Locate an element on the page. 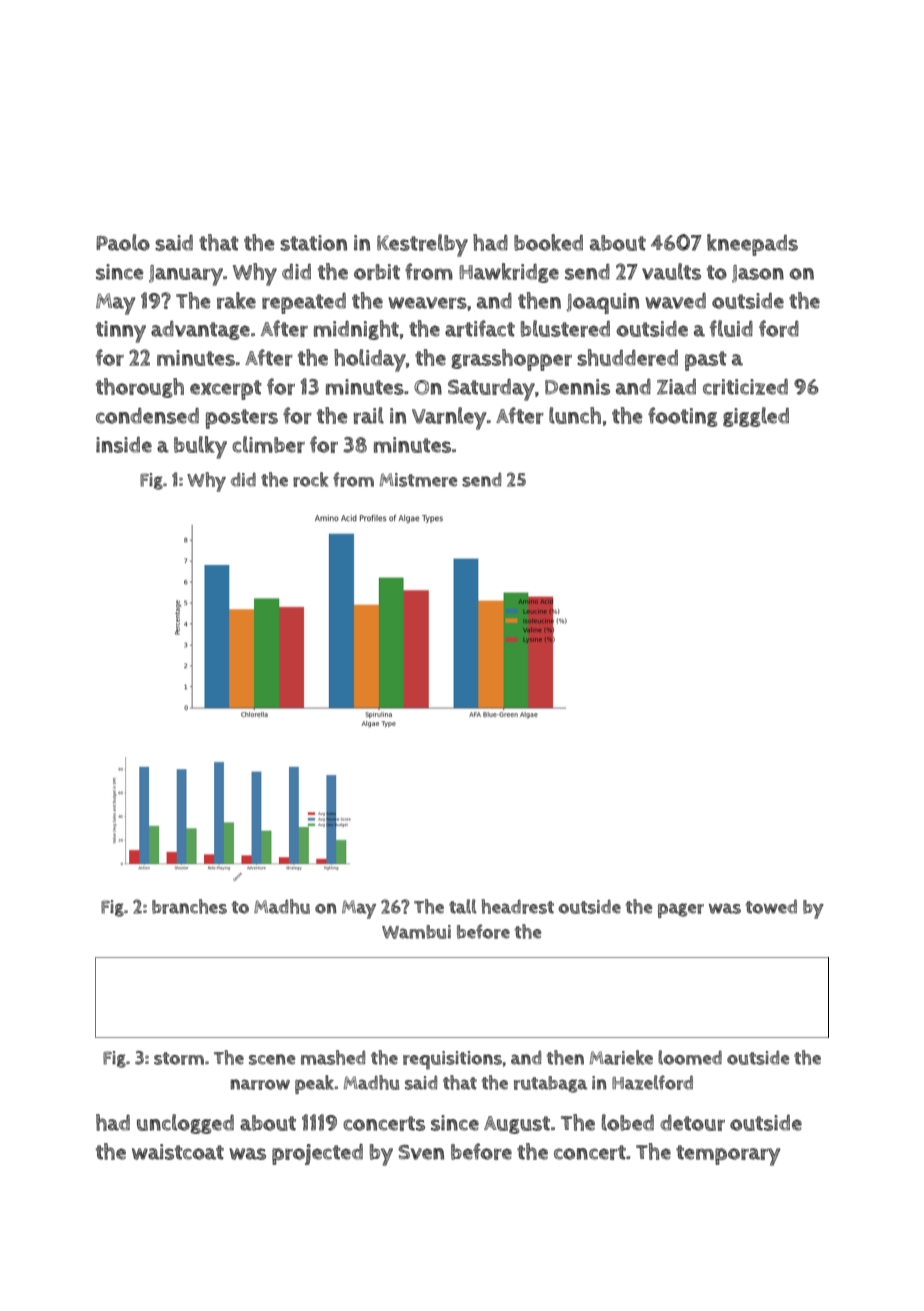 The height and width of the document is (1311, 924). footing is located at coordinates (683, 417).
